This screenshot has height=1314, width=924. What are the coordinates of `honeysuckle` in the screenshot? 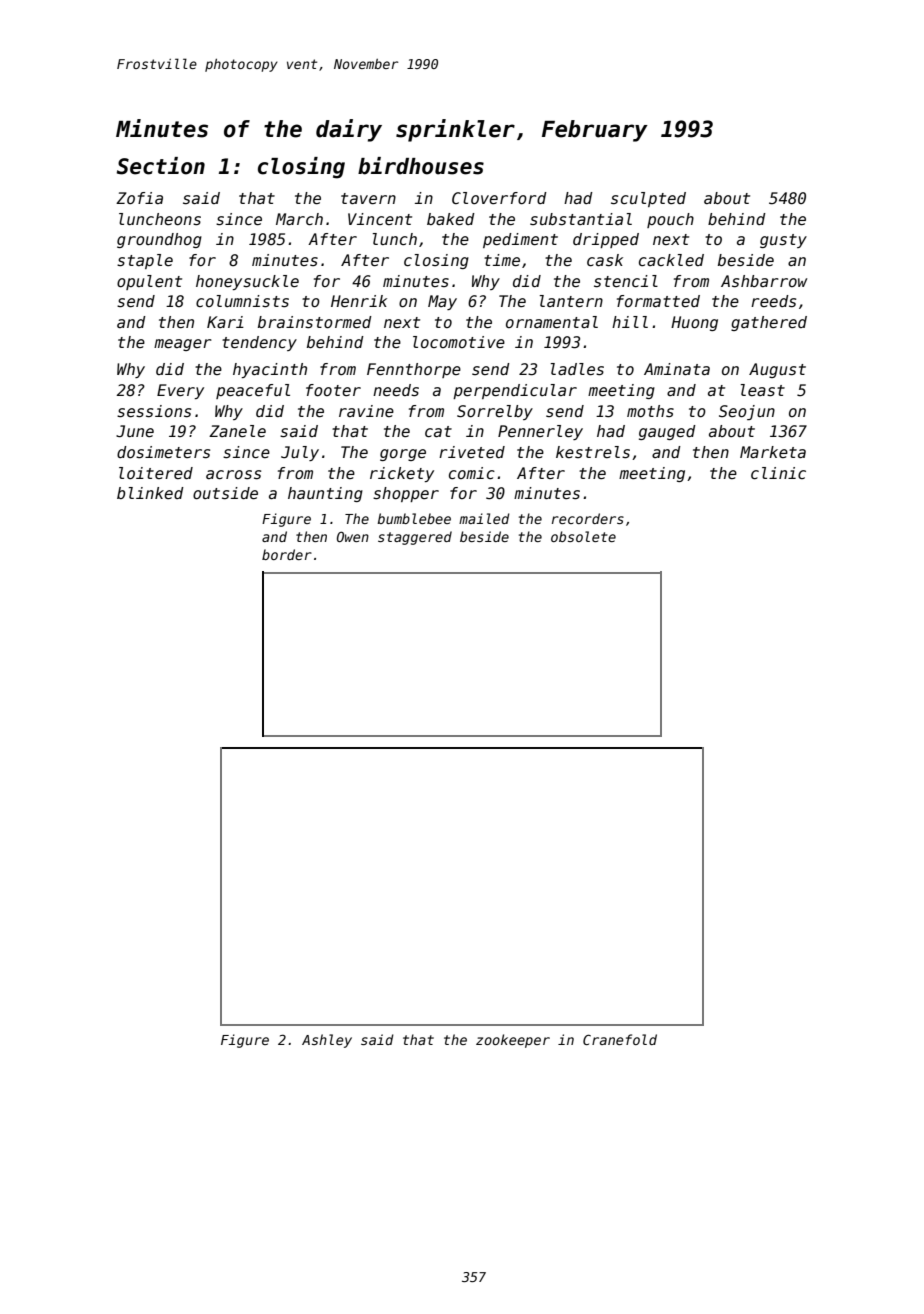 It's located at (247, 282).
